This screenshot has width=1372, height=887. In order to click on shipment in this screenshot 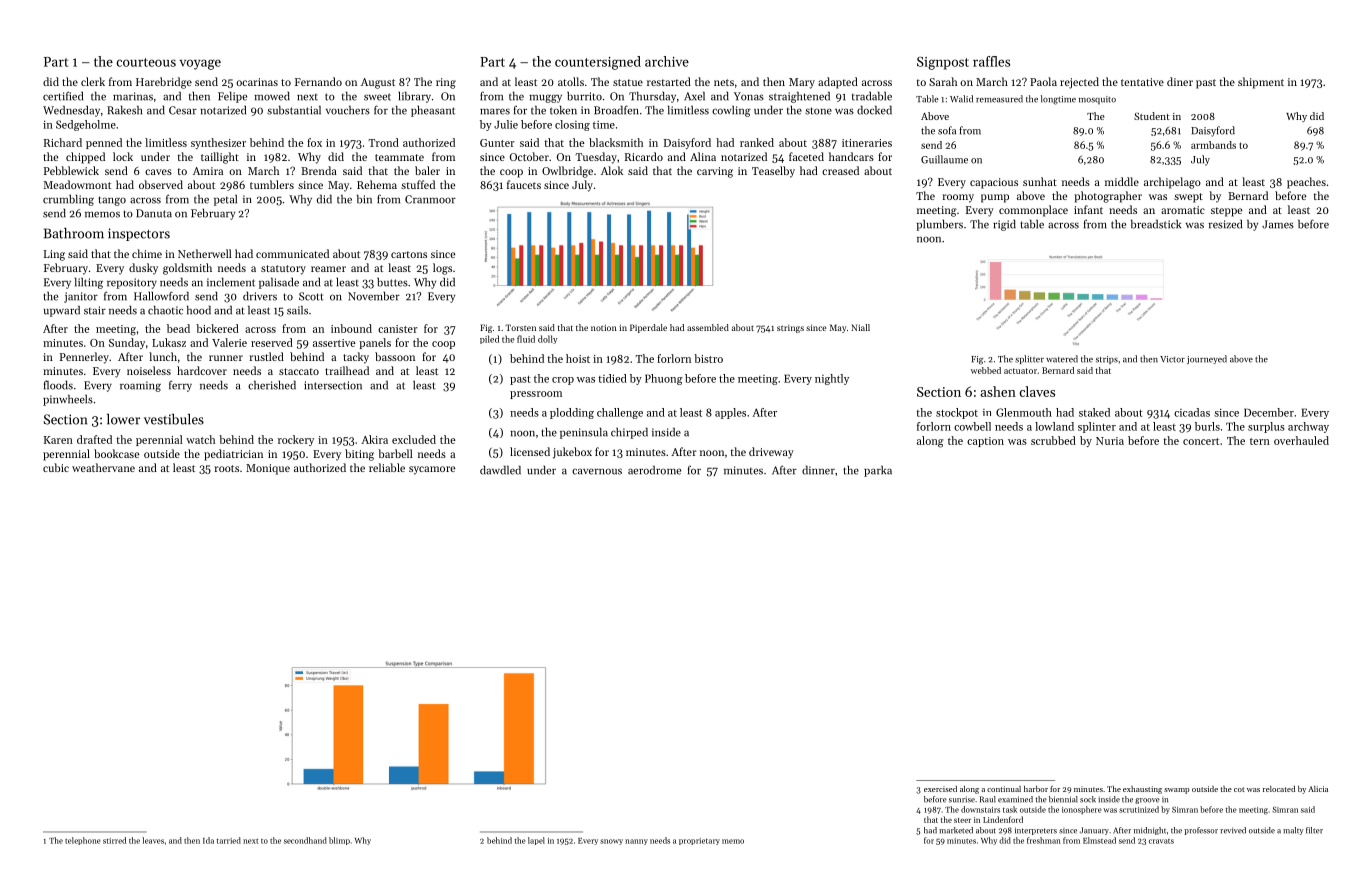, I will do `click(1261, 83)`.
